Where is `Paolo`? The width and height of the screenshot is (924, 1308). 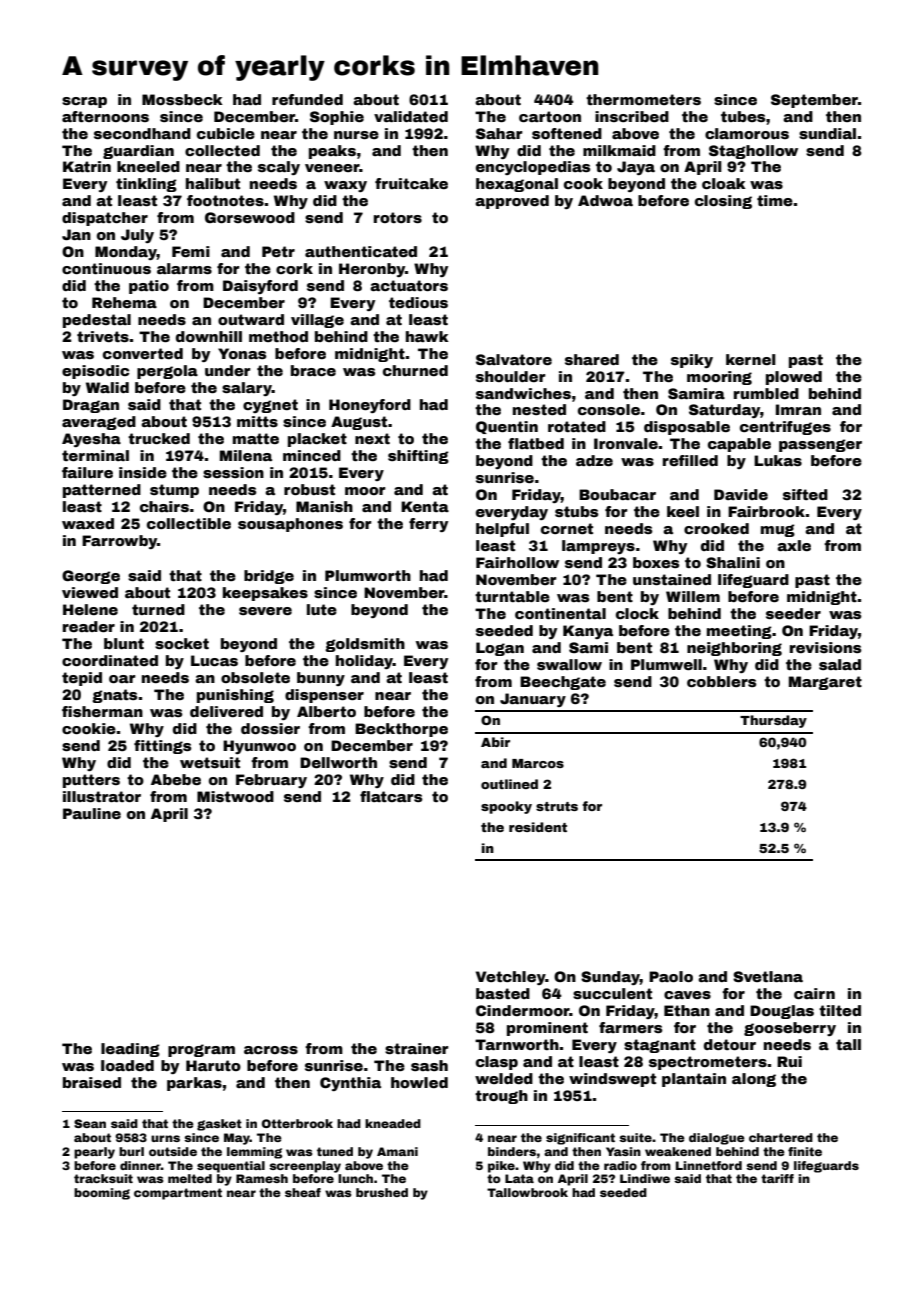
Paolo is located at coordinates (671, 976).
